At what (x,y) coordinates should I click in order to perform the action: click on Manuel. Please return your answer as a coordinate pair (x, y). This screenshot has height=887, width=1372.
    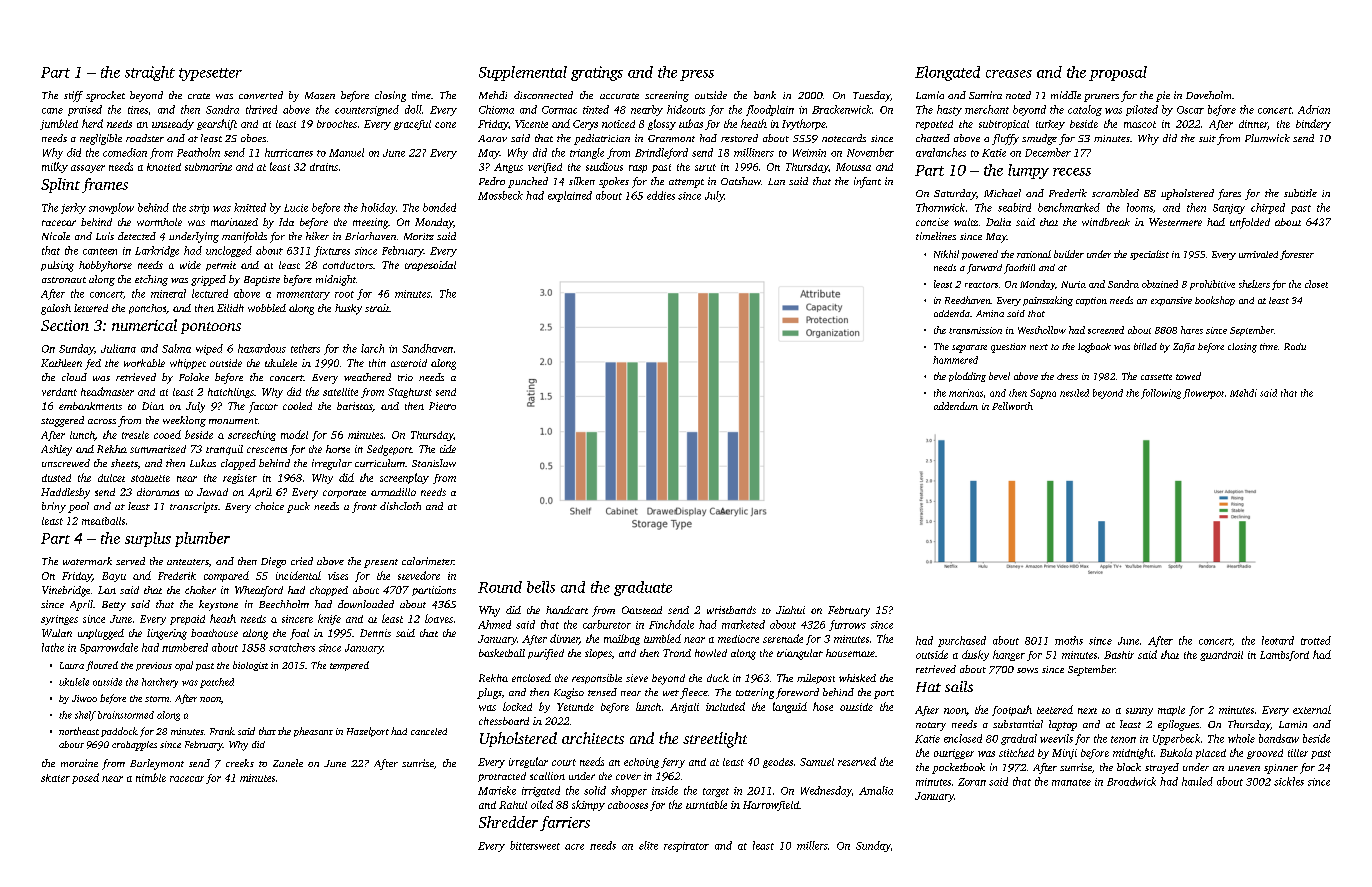
    Looking at the image, I should click on (346, 152).
